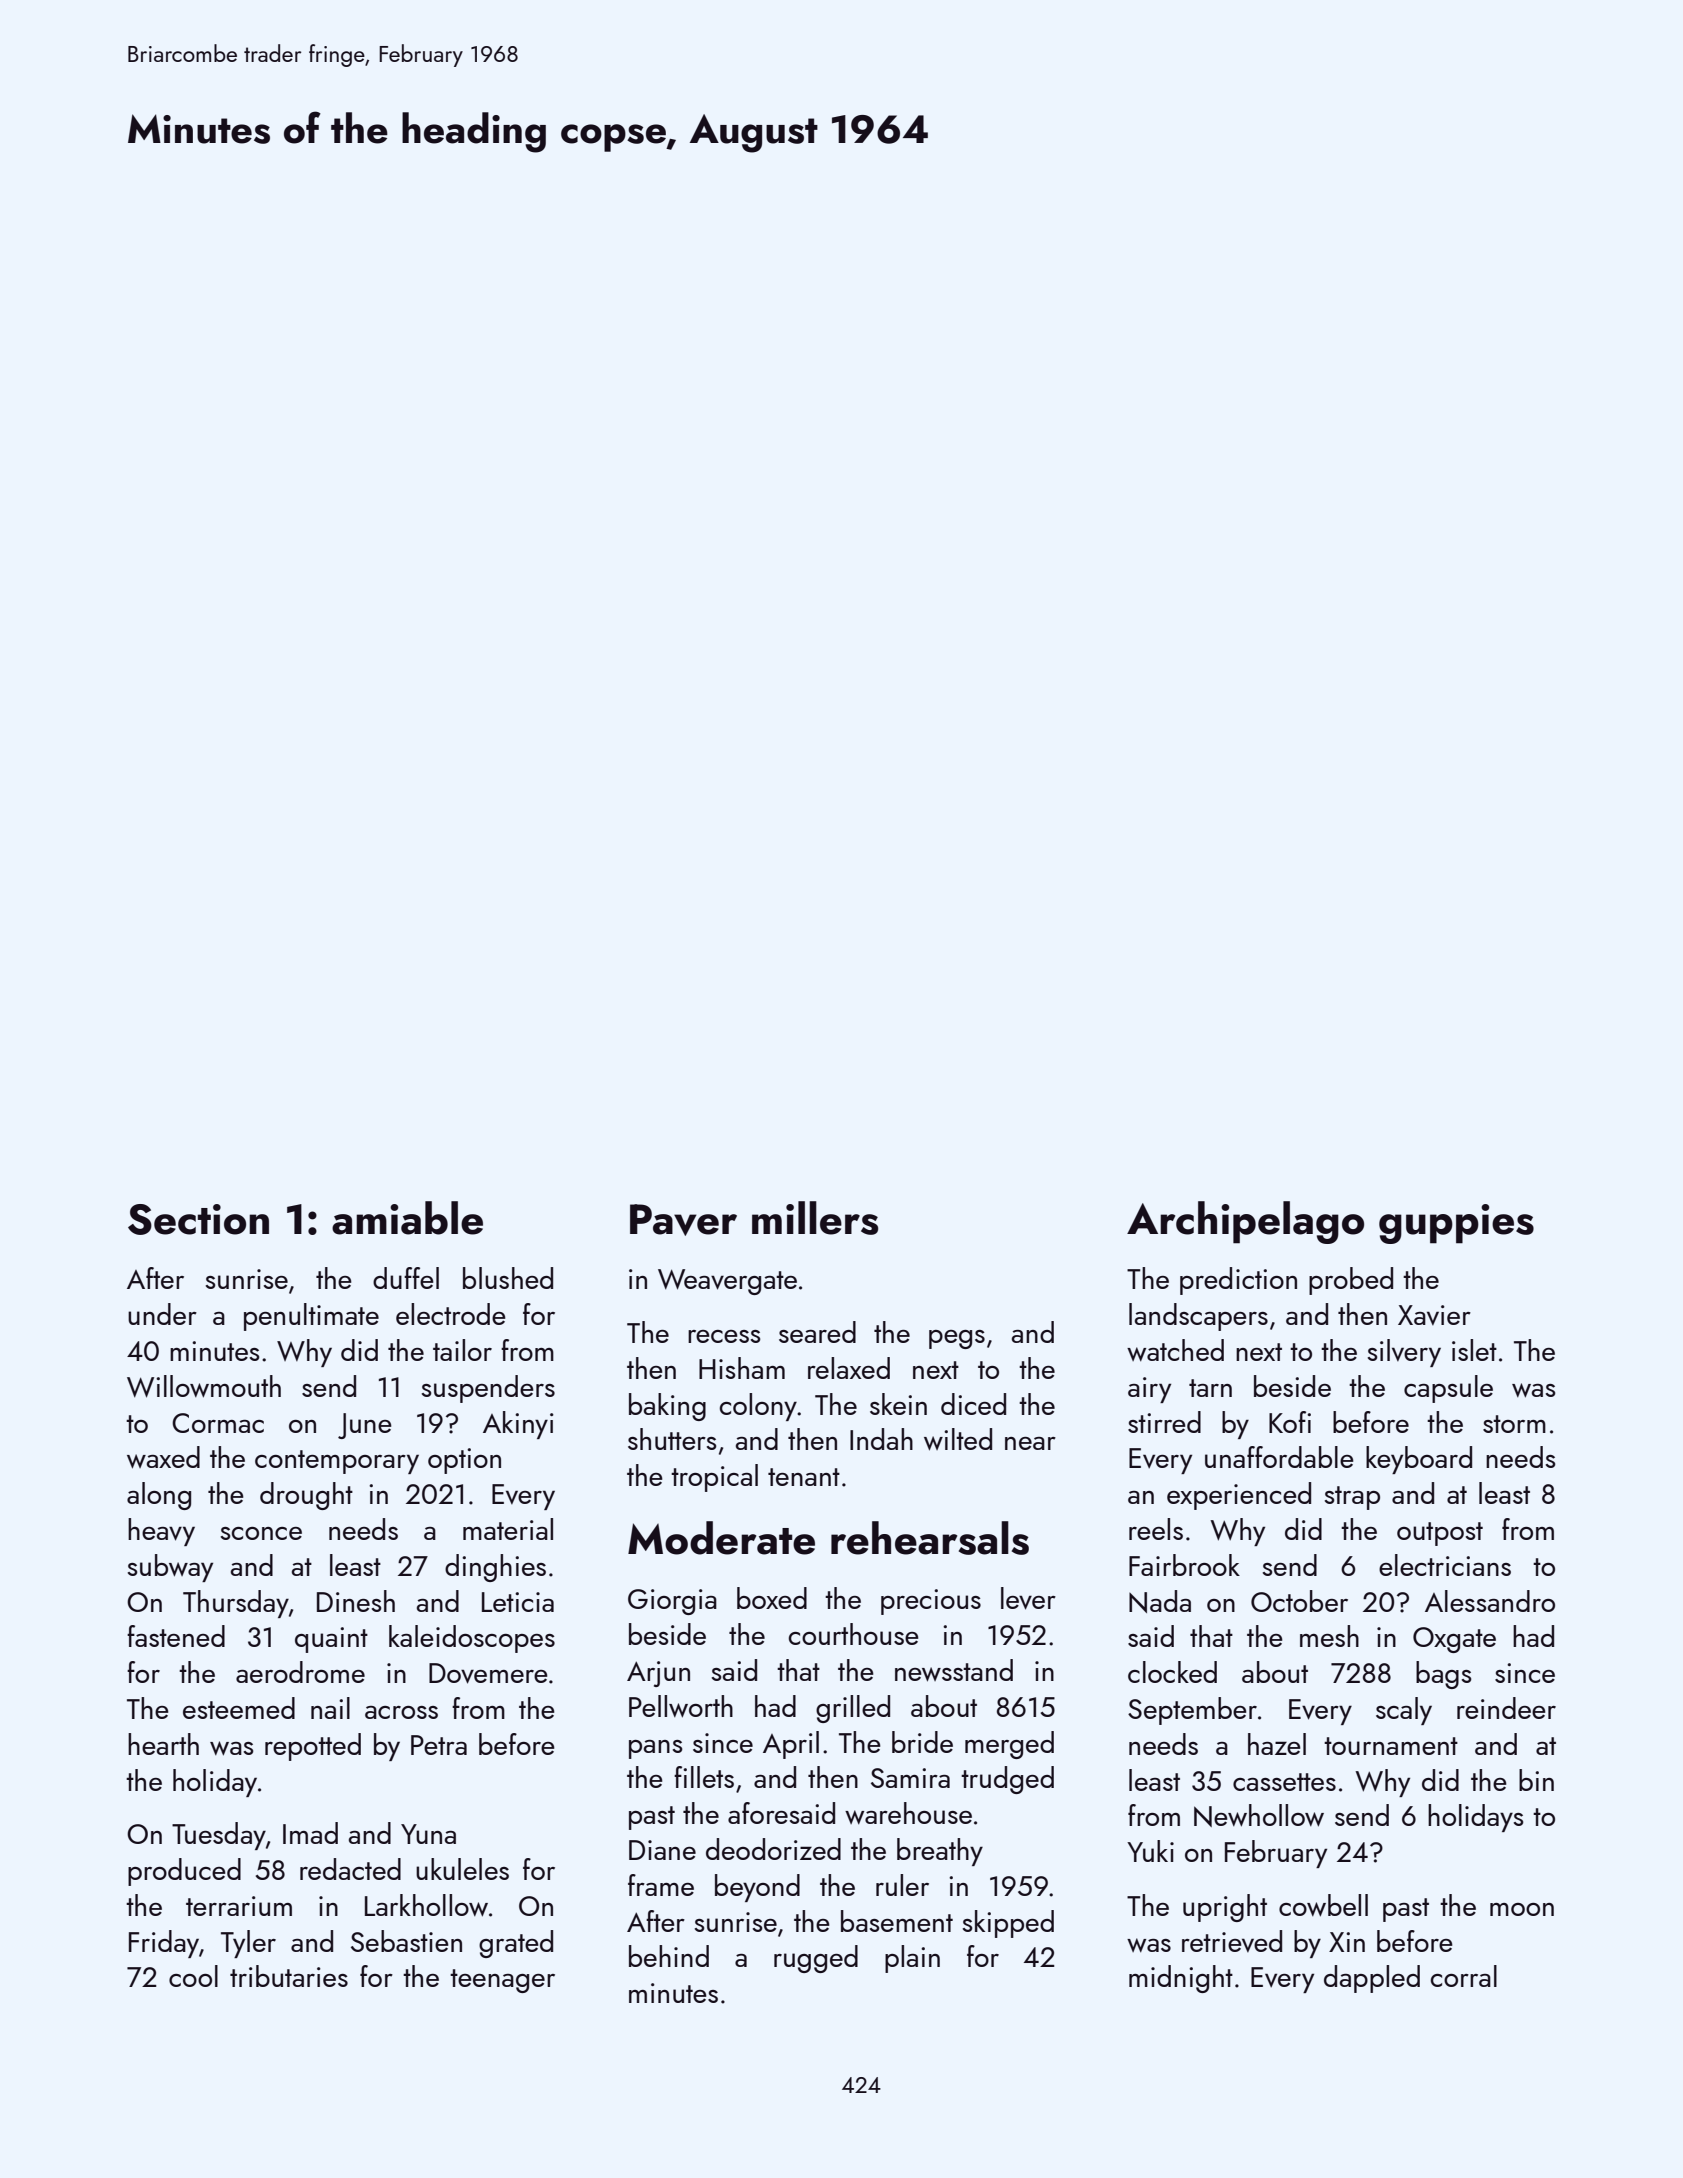  Describe the element at coordinates (1456, 1224) in the document. I see `guppies` at that location.
